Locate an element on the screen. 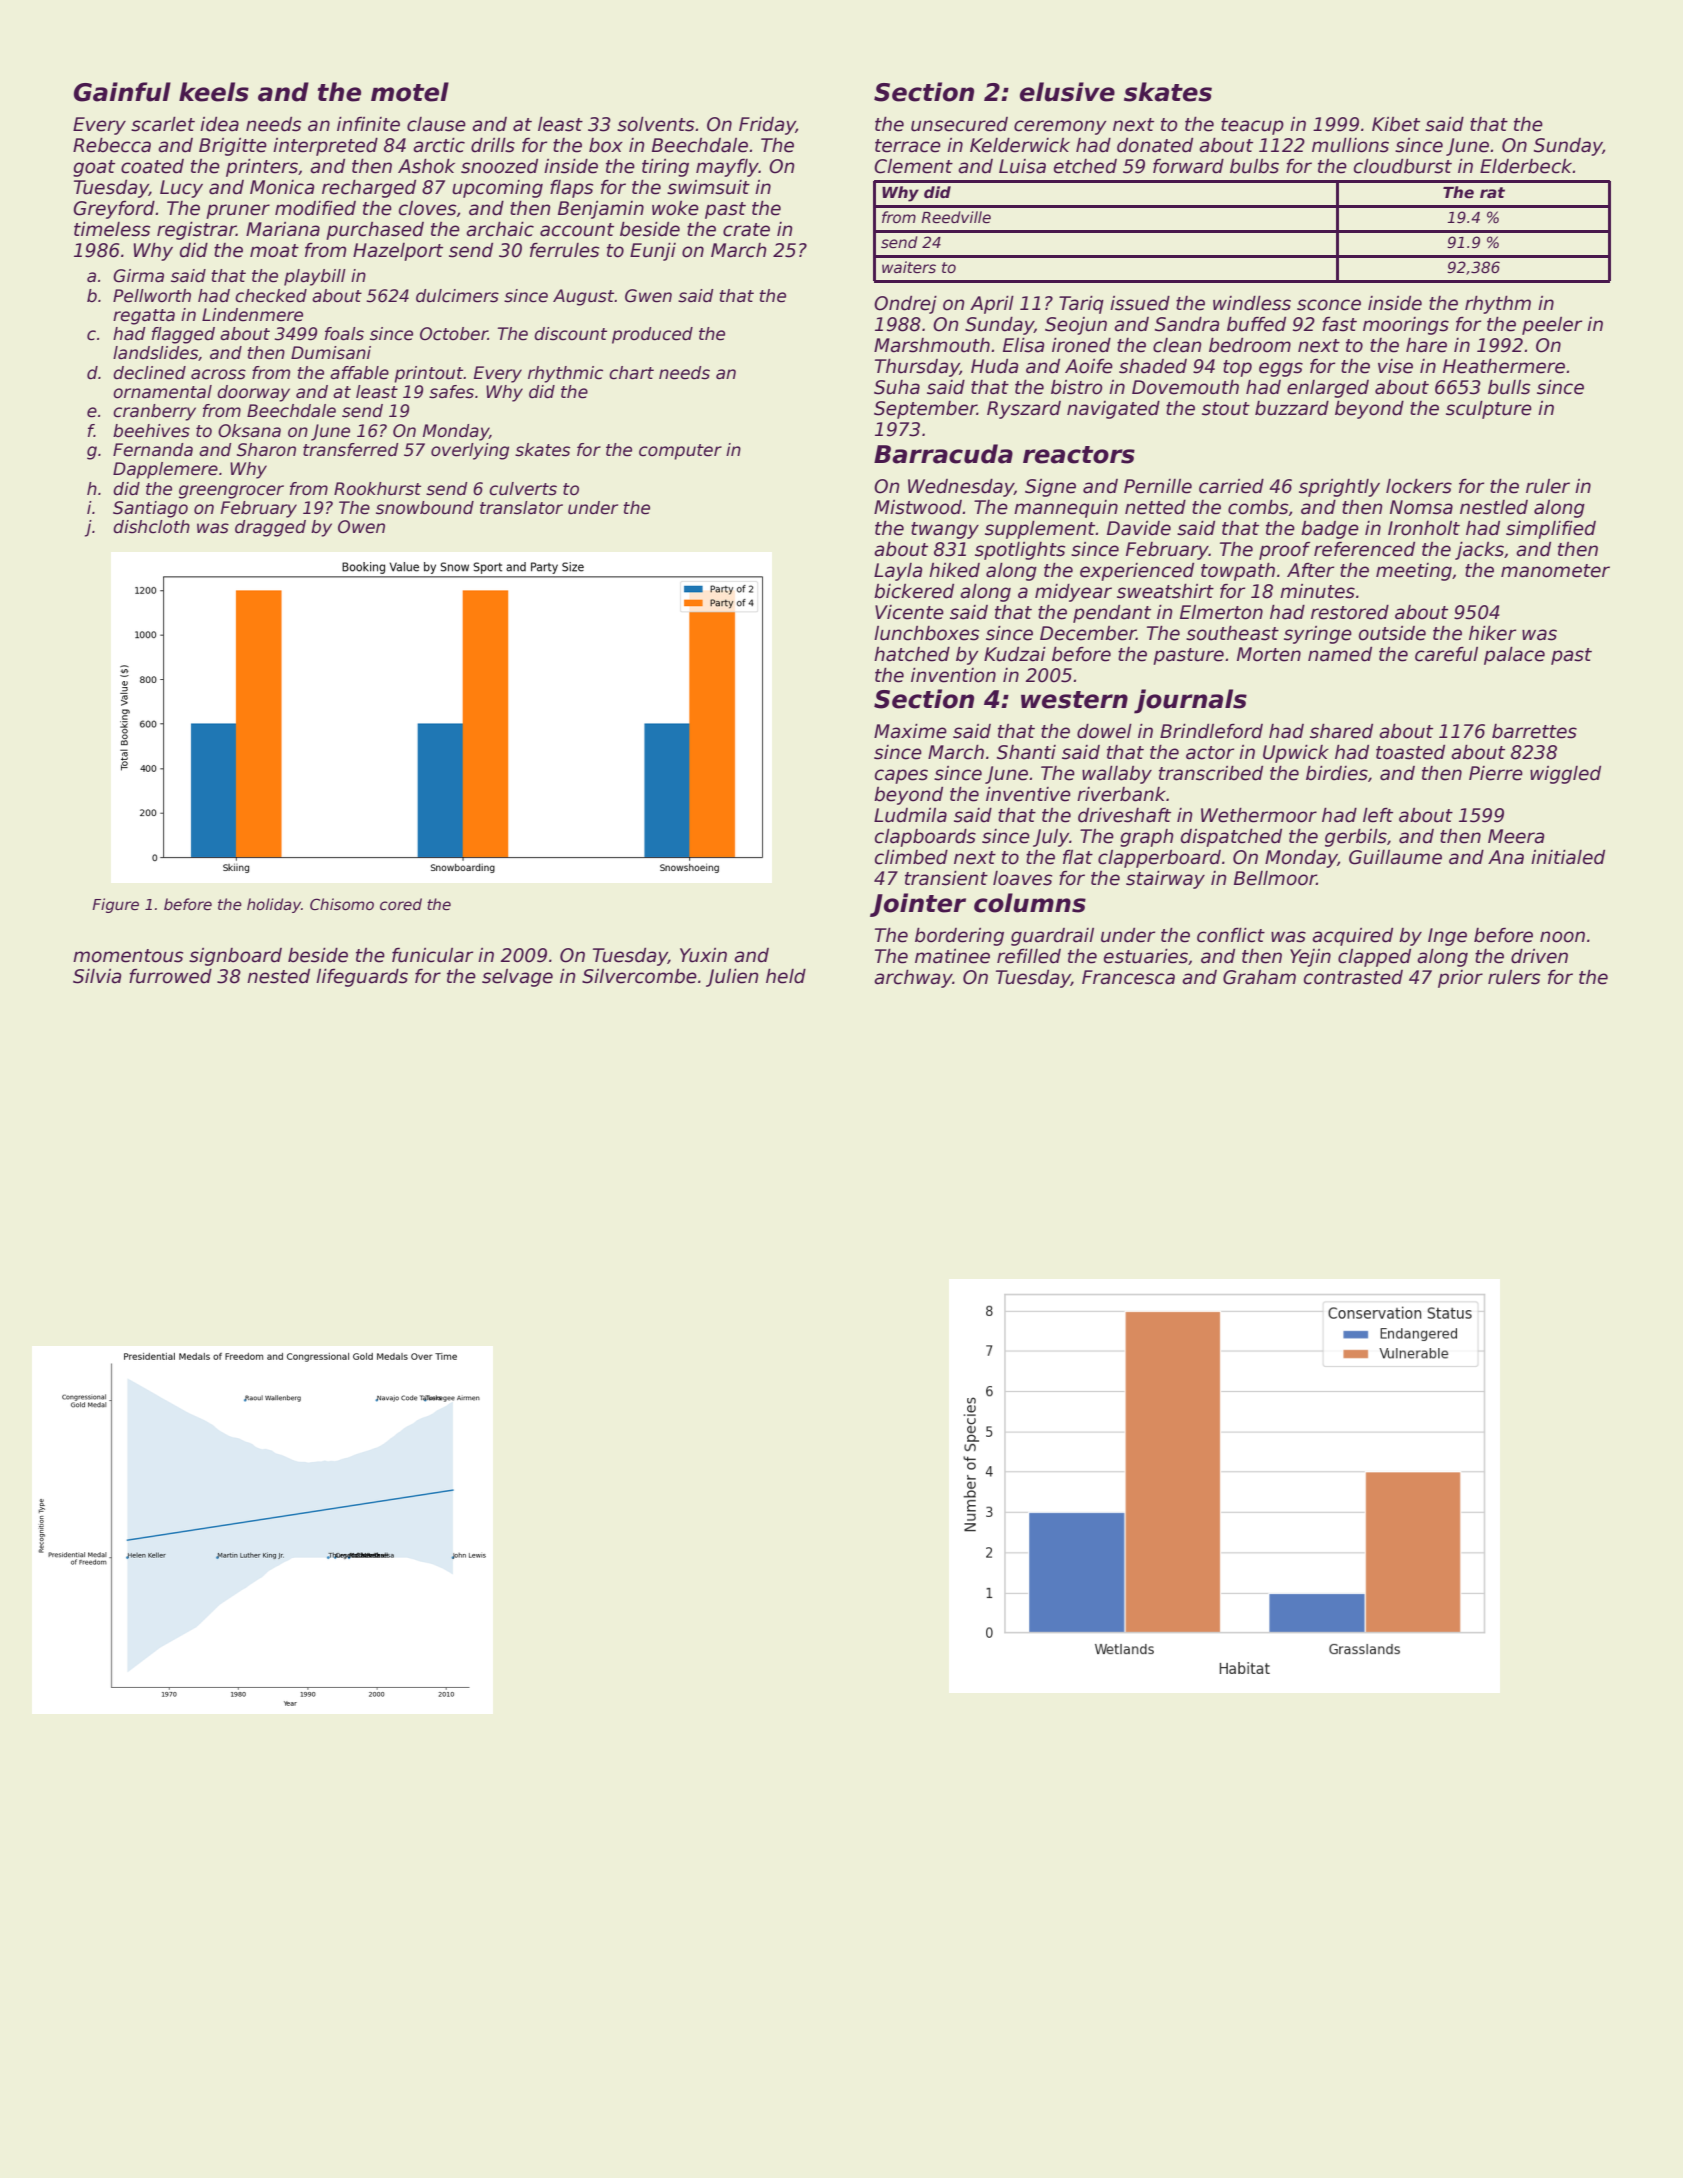 The height and width of the screenshot is (2178, 1683). driveshaft is located at coordinates (1124, 815).
